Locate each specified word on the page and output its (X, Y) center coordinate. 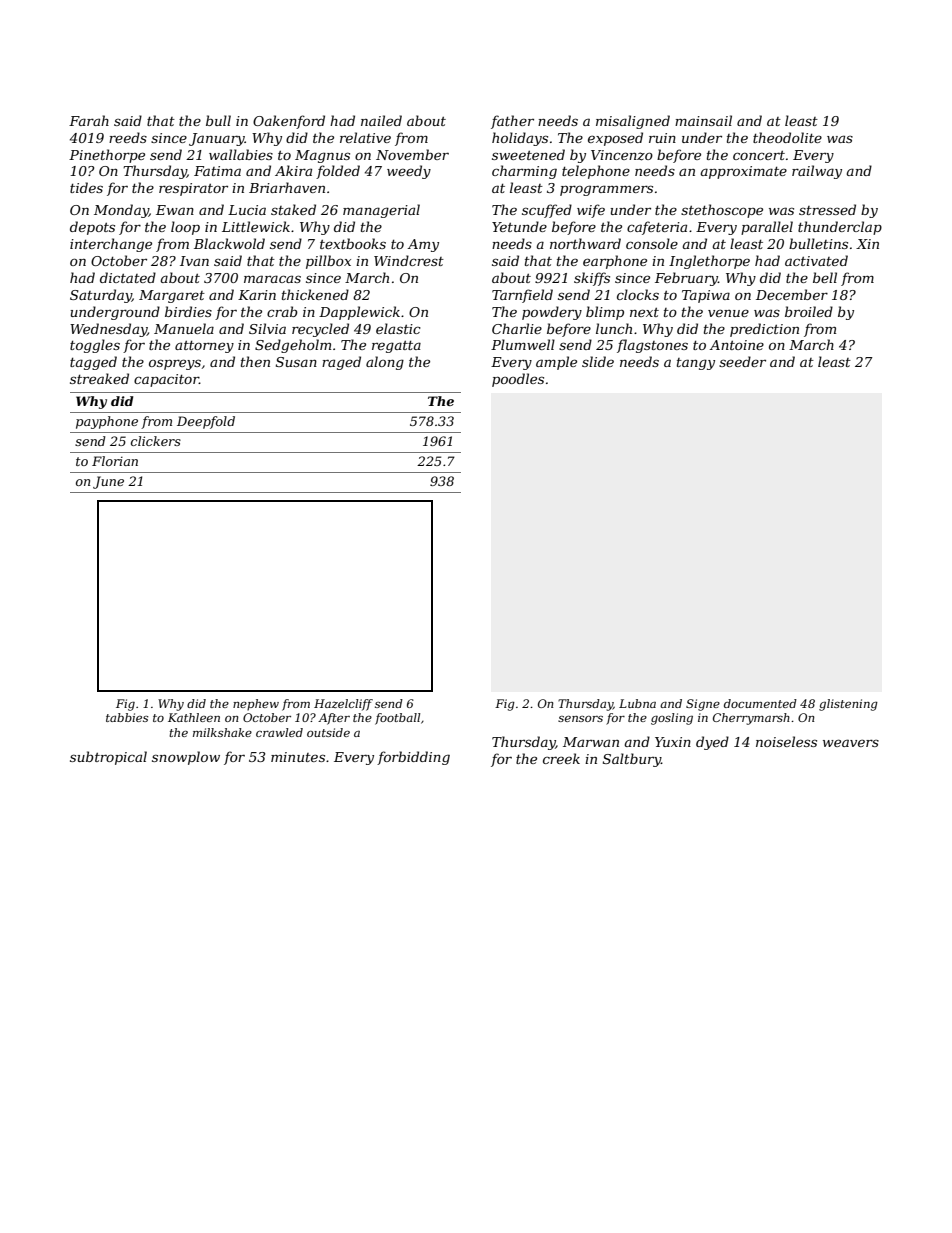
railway (817, 172)
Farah (89, 120)
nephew (256, 705)
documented (760, 703)
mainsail (703, 120)
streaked (99, 378)
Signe (703, 705)
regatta (396, 347)
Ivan (194, 261)
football (397, 719)
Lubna (637, 703)
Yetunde (519, 226)
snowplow (186, 758)
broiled (809, 311)
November (412, 154)
